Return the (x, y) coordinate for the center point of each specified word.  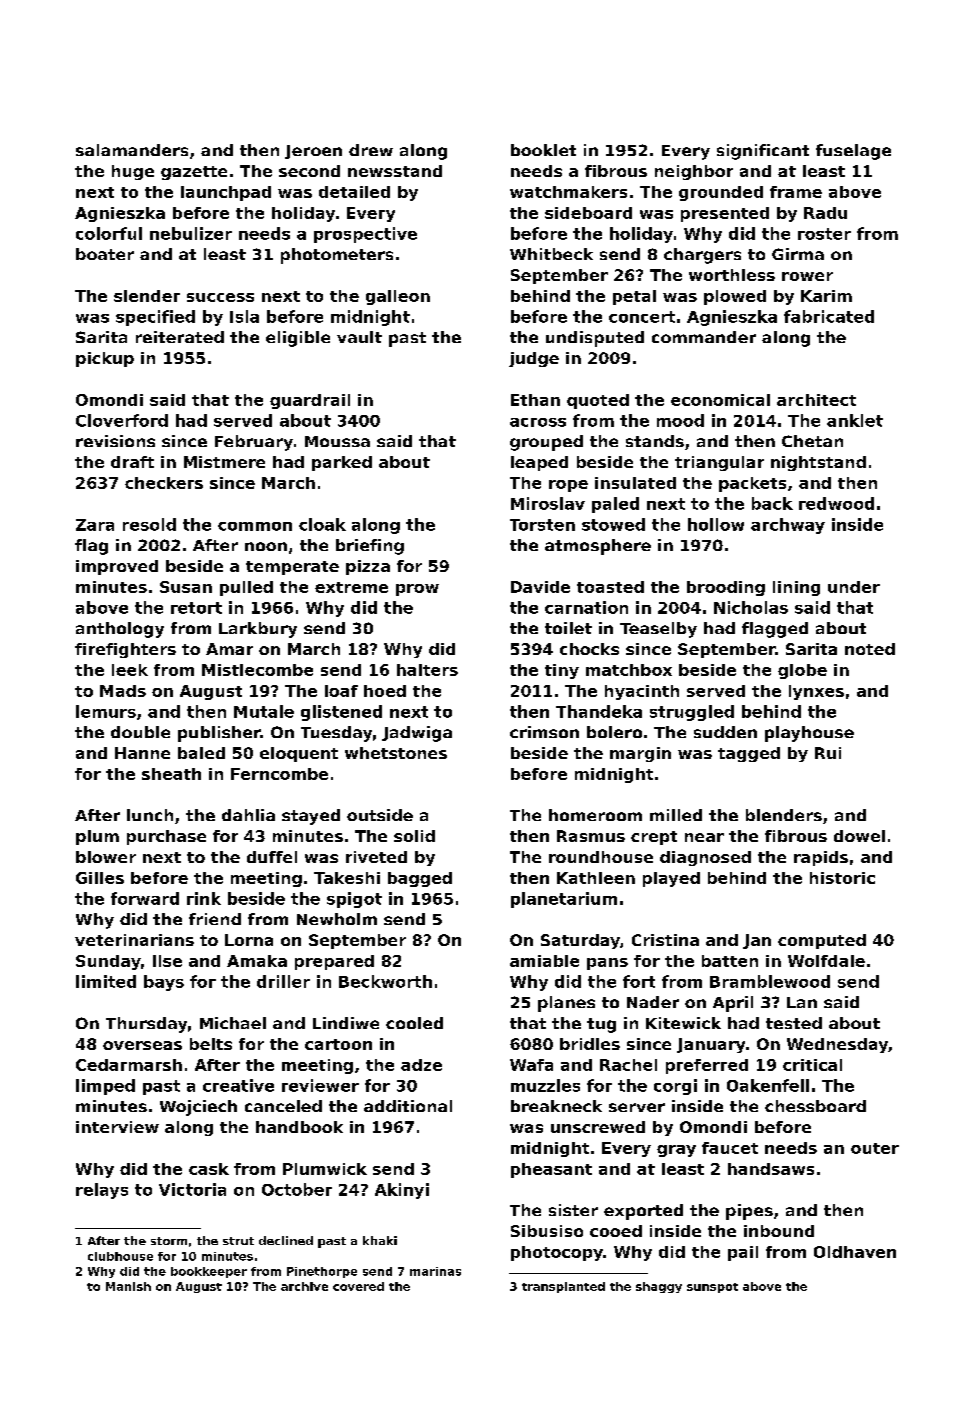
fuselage (853, 152)
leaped (539, 463)
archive (304, 1286)
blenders (784, 815)
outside (380, 815)
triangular (719, 463)
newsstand (395, 171)
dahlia (248, 815)
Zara (95, 525)
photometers (337, 256)
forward (145, 898)
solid (414, 836)
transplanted (563, 1287)
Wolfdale (826, 961)
